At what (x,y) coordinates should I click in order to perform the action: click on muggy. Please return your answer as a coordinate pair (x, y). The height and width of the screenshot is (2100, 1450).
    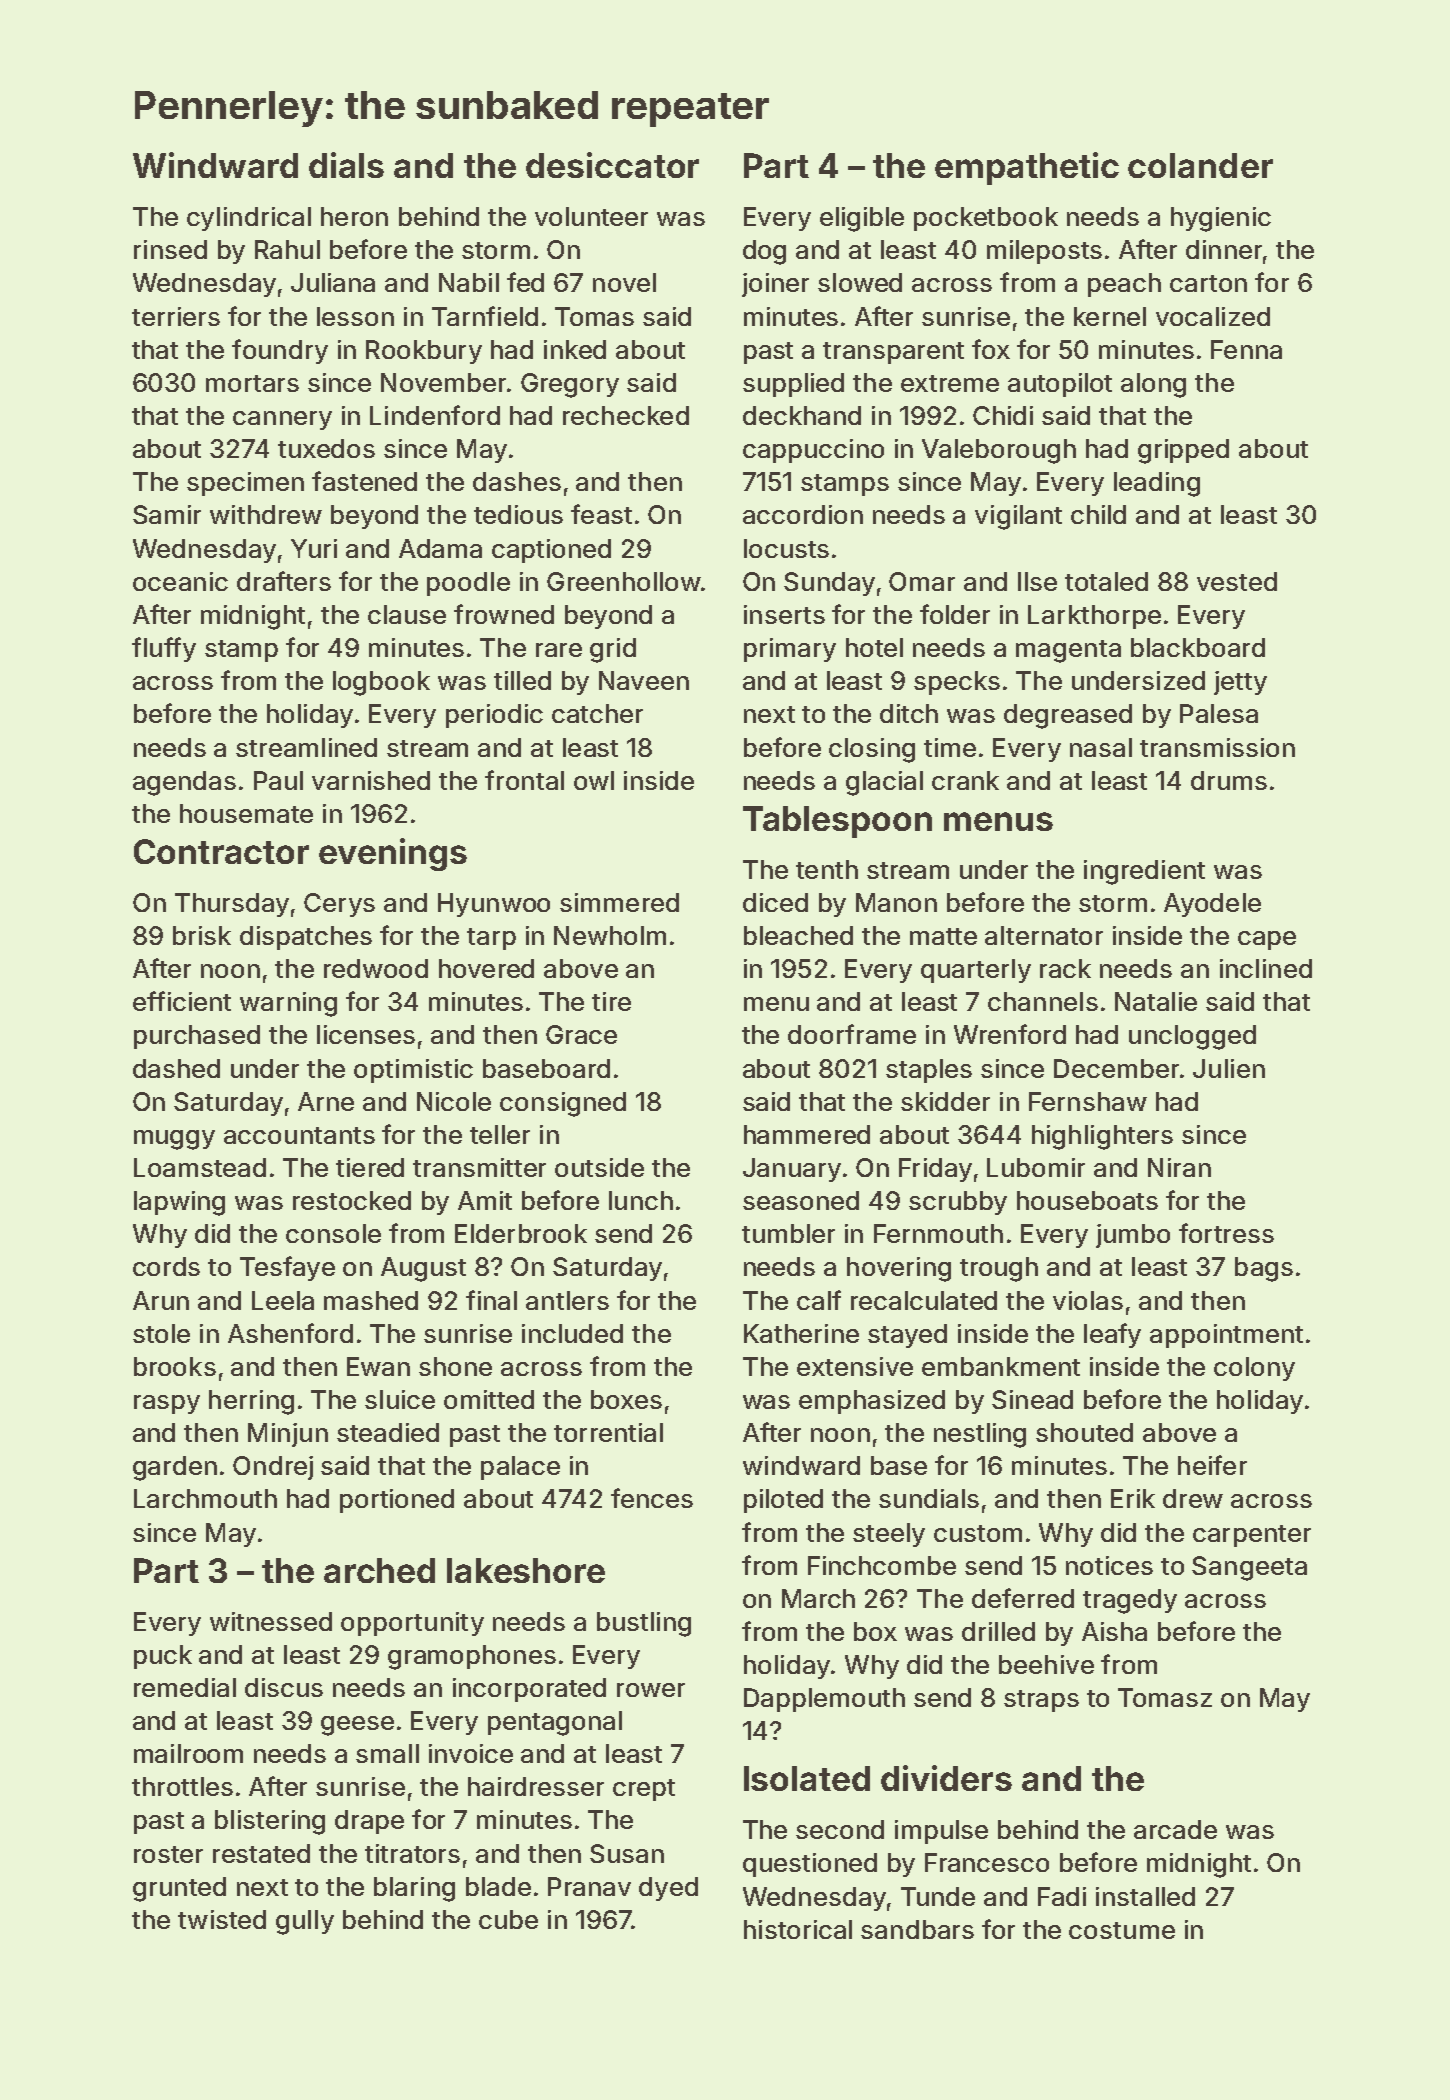
    Looking at the image, I should click on (174, 1140).
